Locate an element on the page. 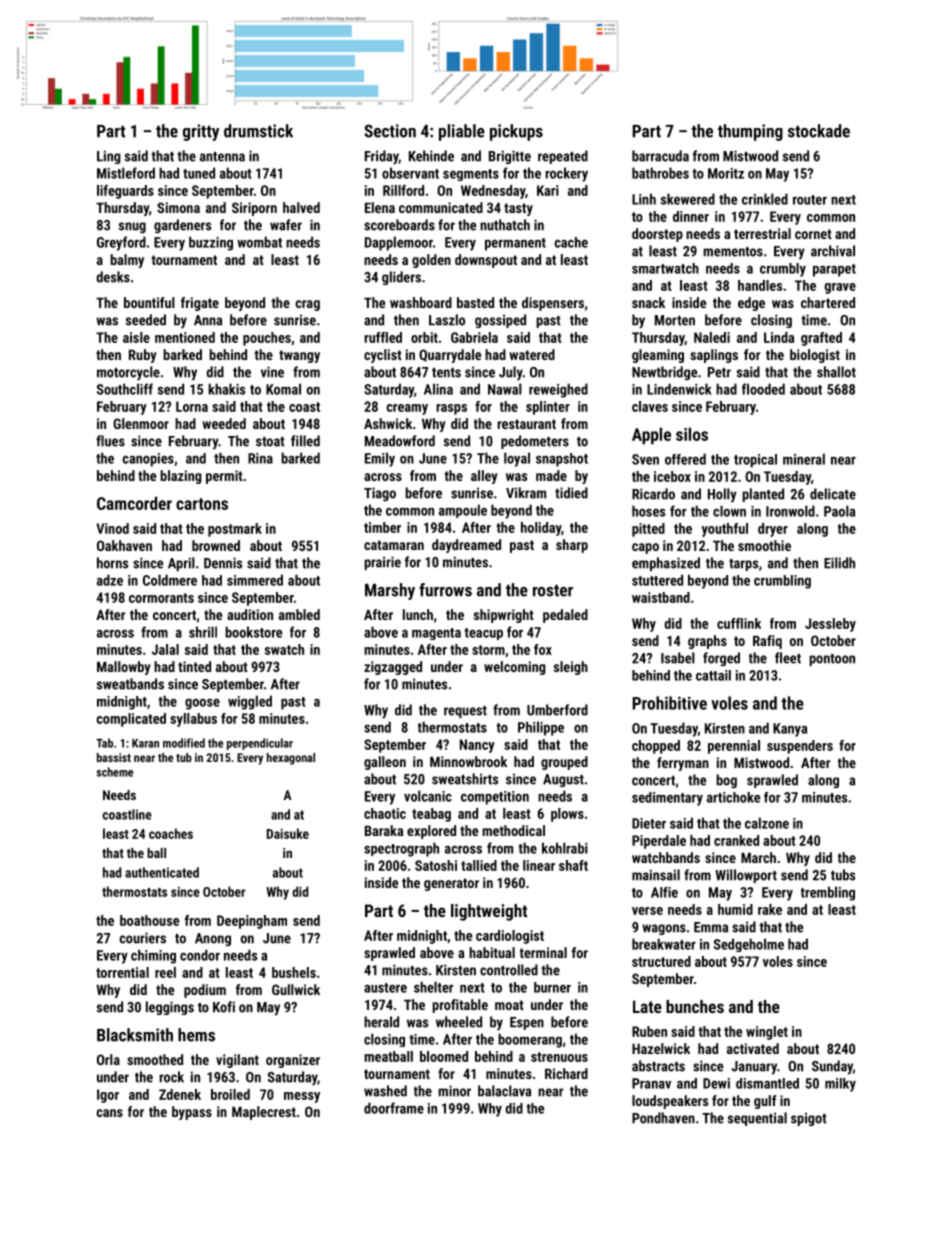 This page has width=952, height=1233. bypass is located at coordinates (192, 1113).
